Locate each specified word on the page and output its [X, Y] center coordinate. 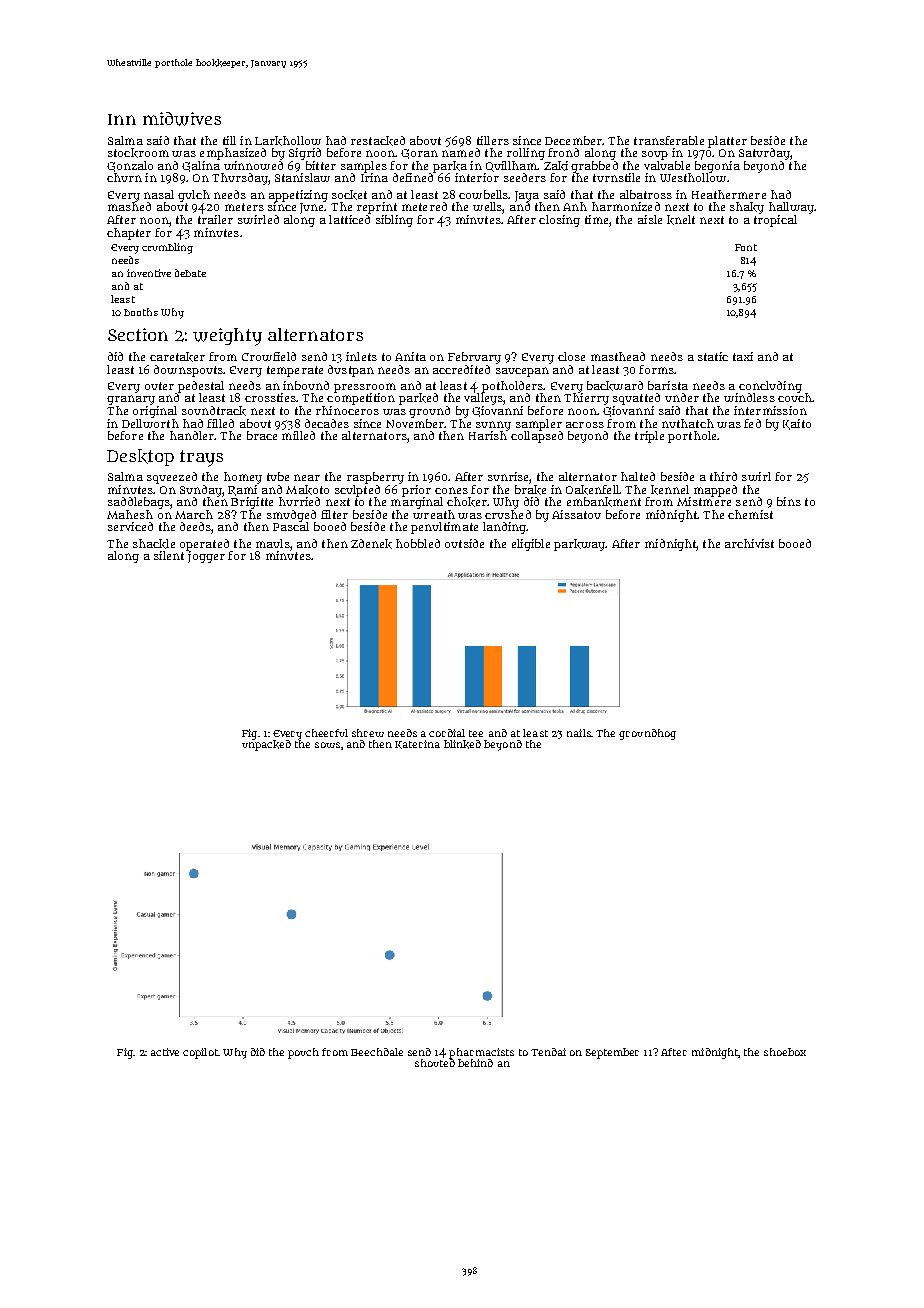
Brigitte [252, 503]
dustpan [351, 371]
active [165, 1052]
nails [579, 733]
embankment [604, 502]
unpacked [266, 745]
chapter [129, 234]
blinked [462, 744]
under [682, 397]
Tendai [548, 1052]
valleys [484, 399]
